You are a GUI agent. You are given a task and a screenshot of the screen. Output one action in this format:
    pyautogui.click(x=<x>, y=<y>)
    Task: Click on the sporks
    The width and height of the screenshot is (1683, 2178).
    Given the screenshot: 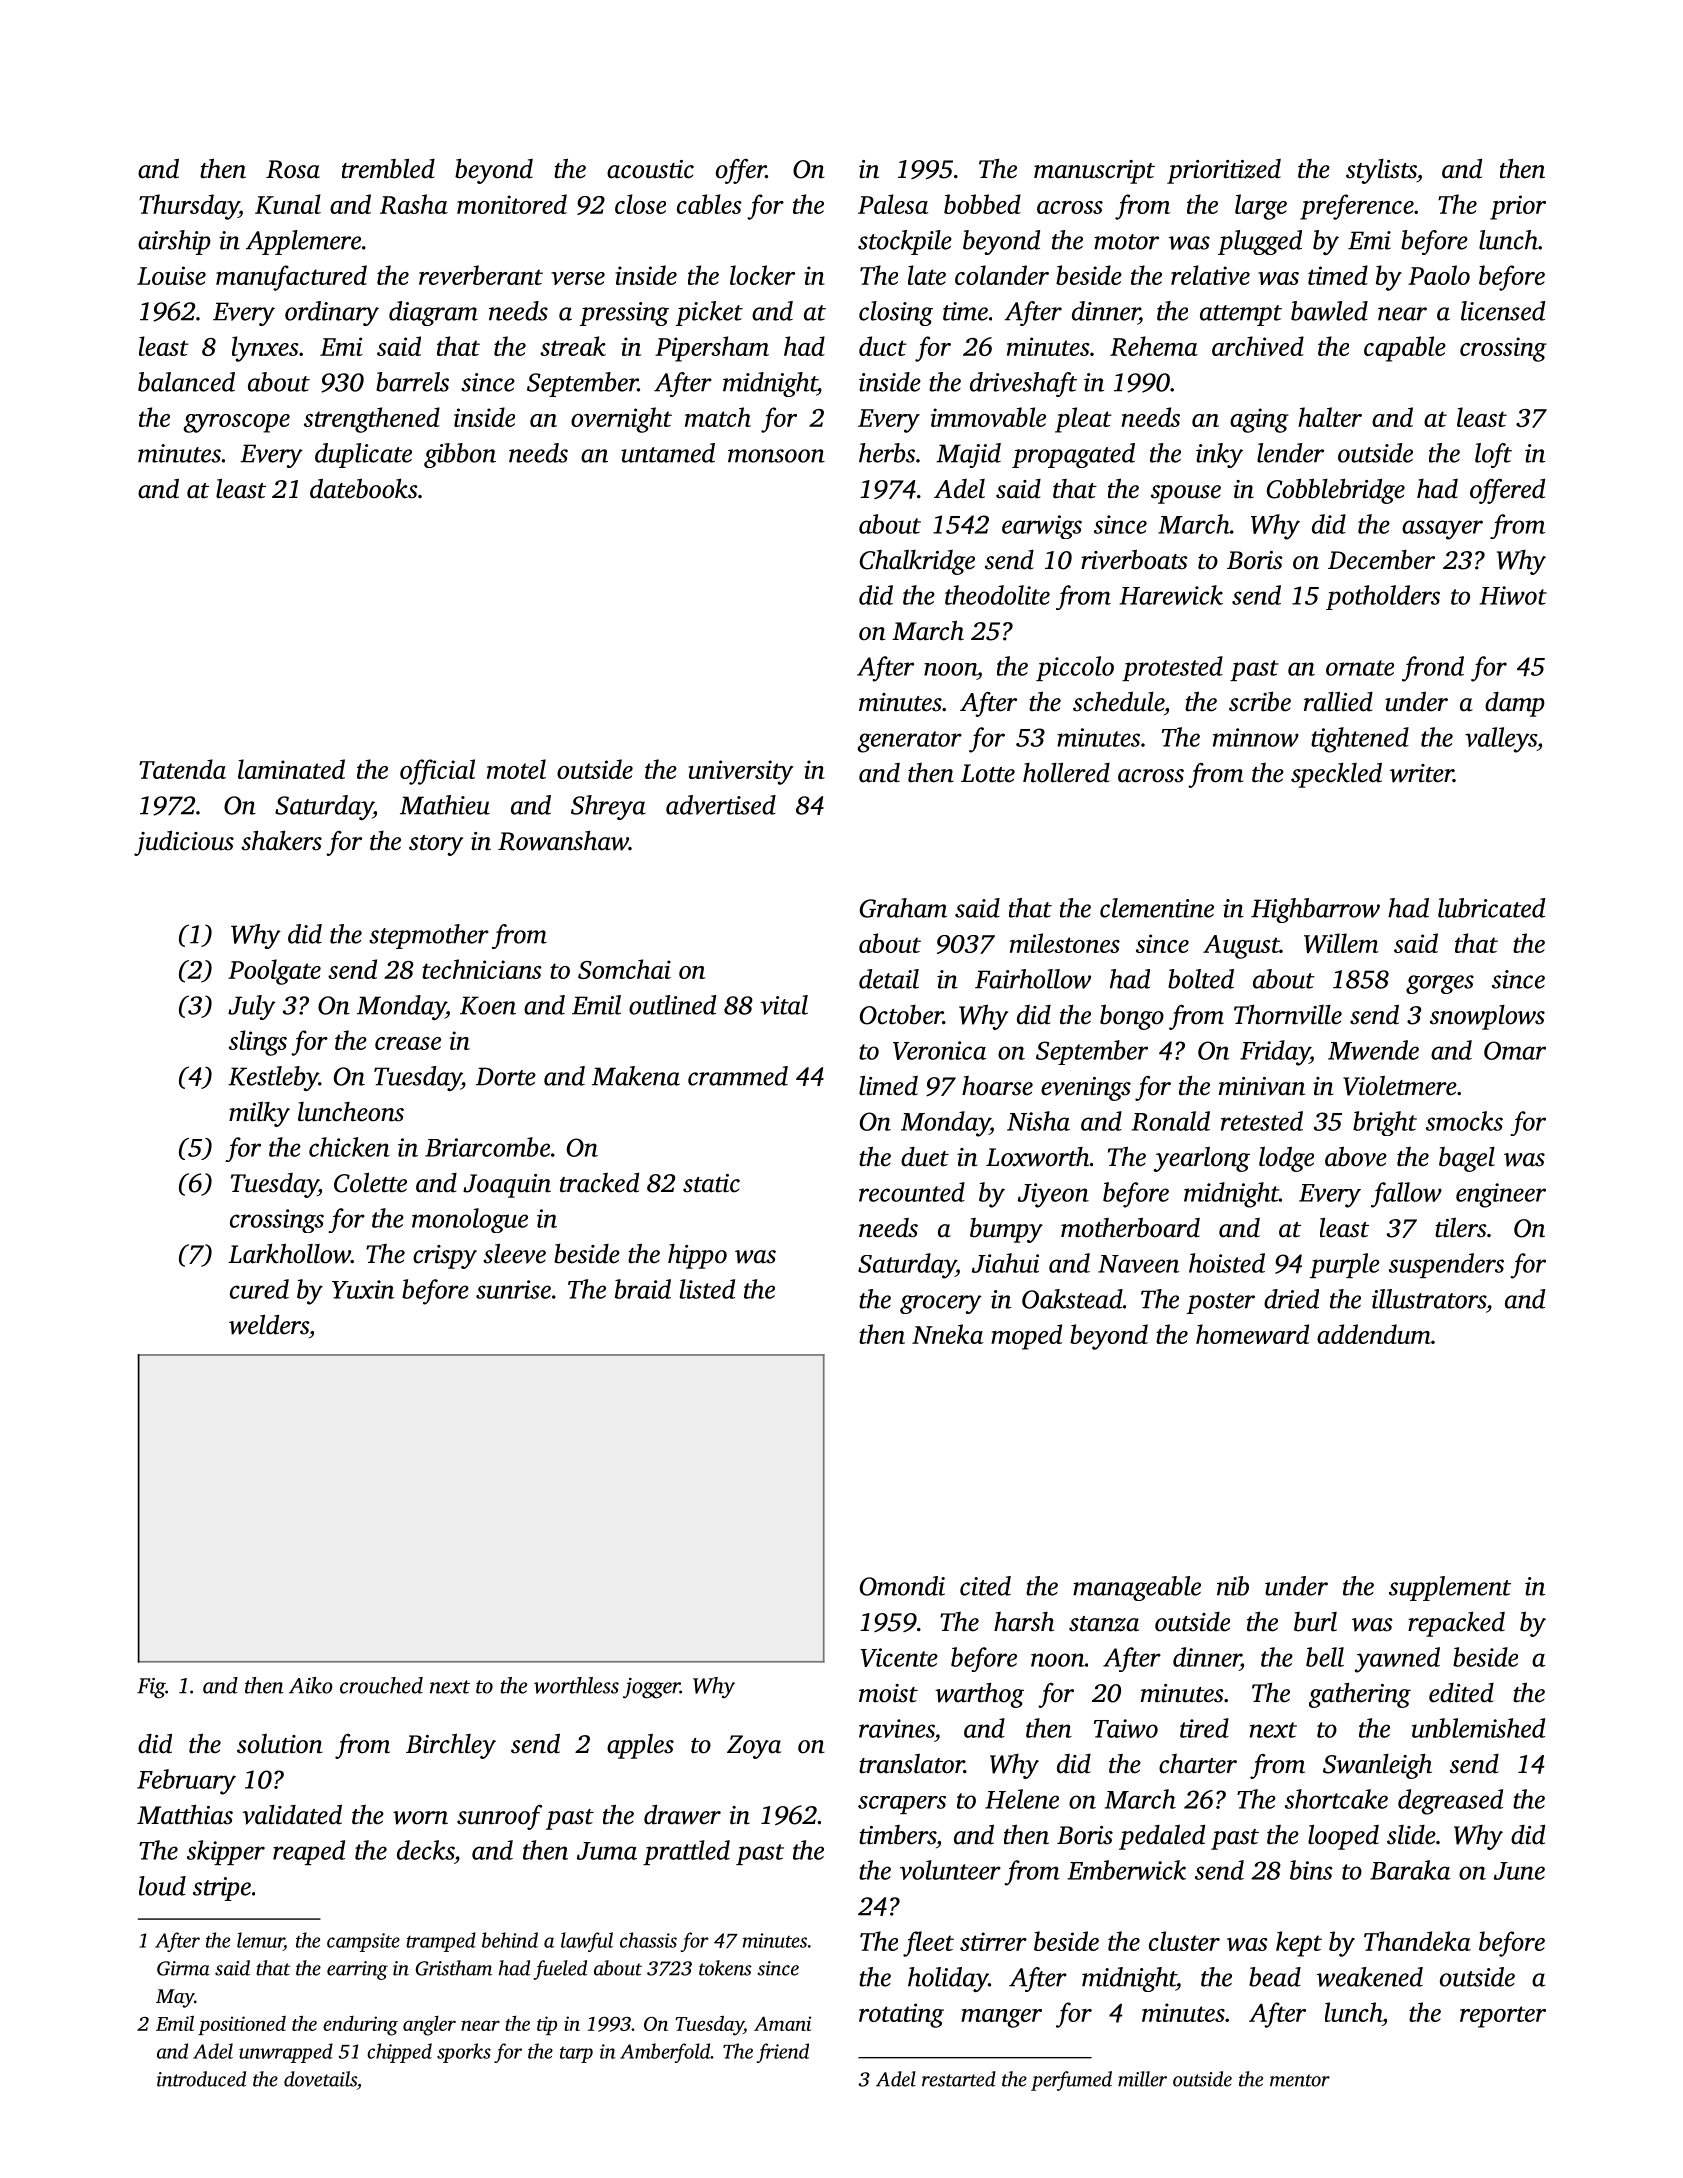 What is the action you would take?
    pyautogui.click(x=464, y=2053)
